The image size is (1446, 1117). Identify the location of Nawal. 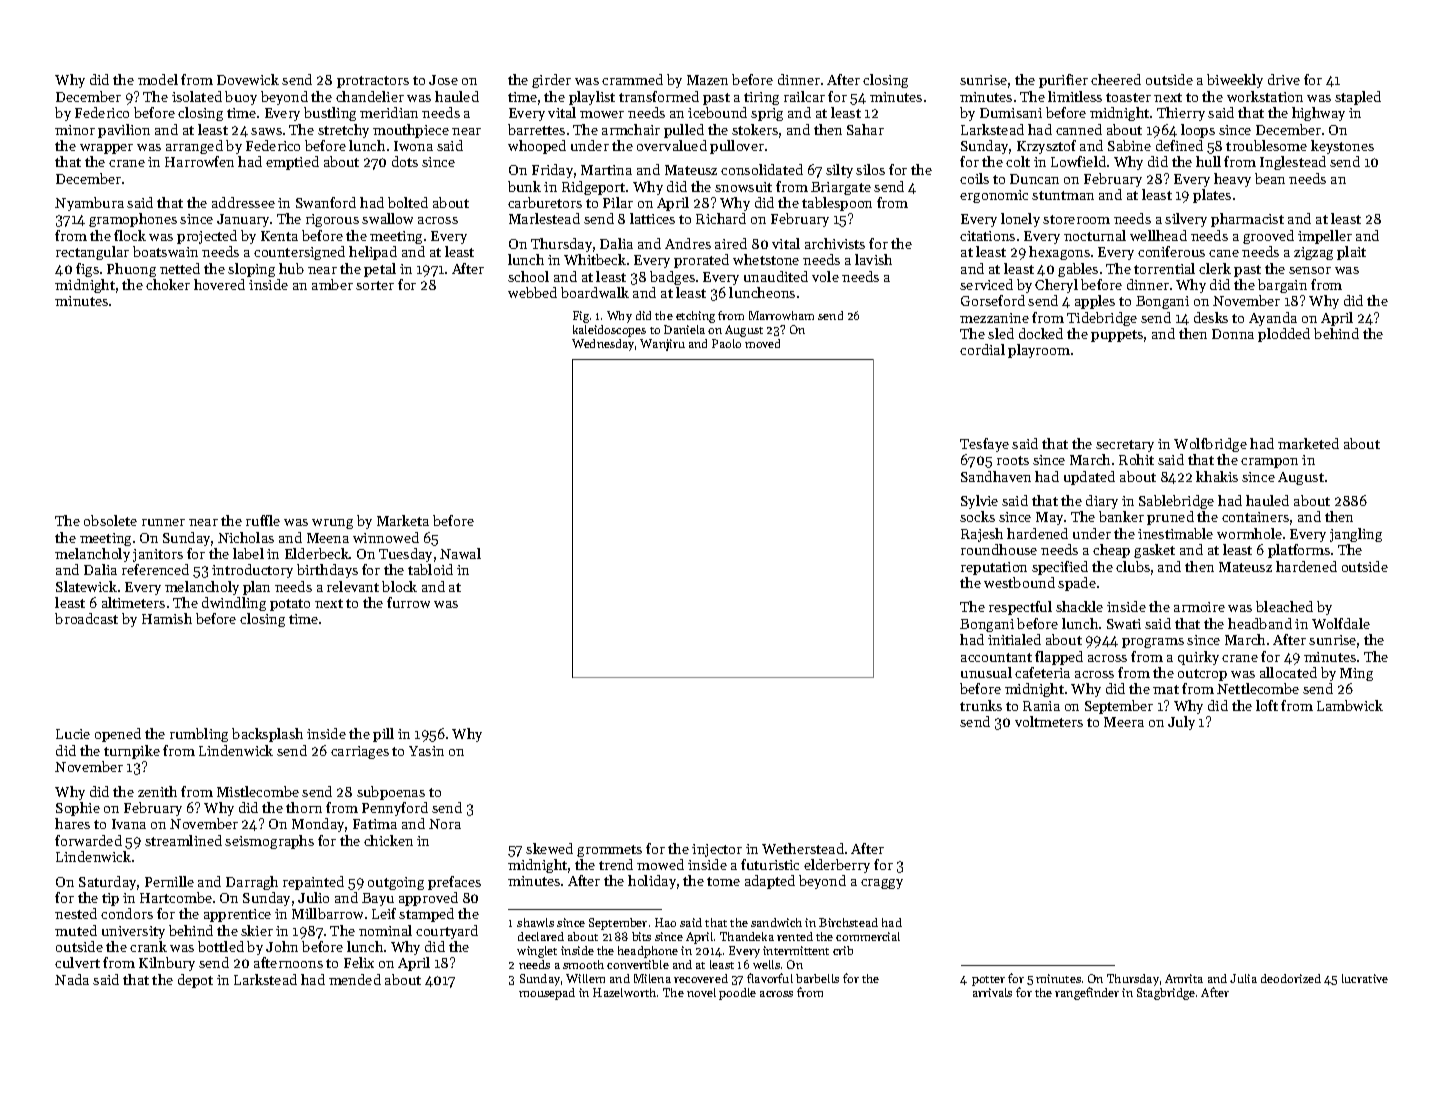
(460, 553).
